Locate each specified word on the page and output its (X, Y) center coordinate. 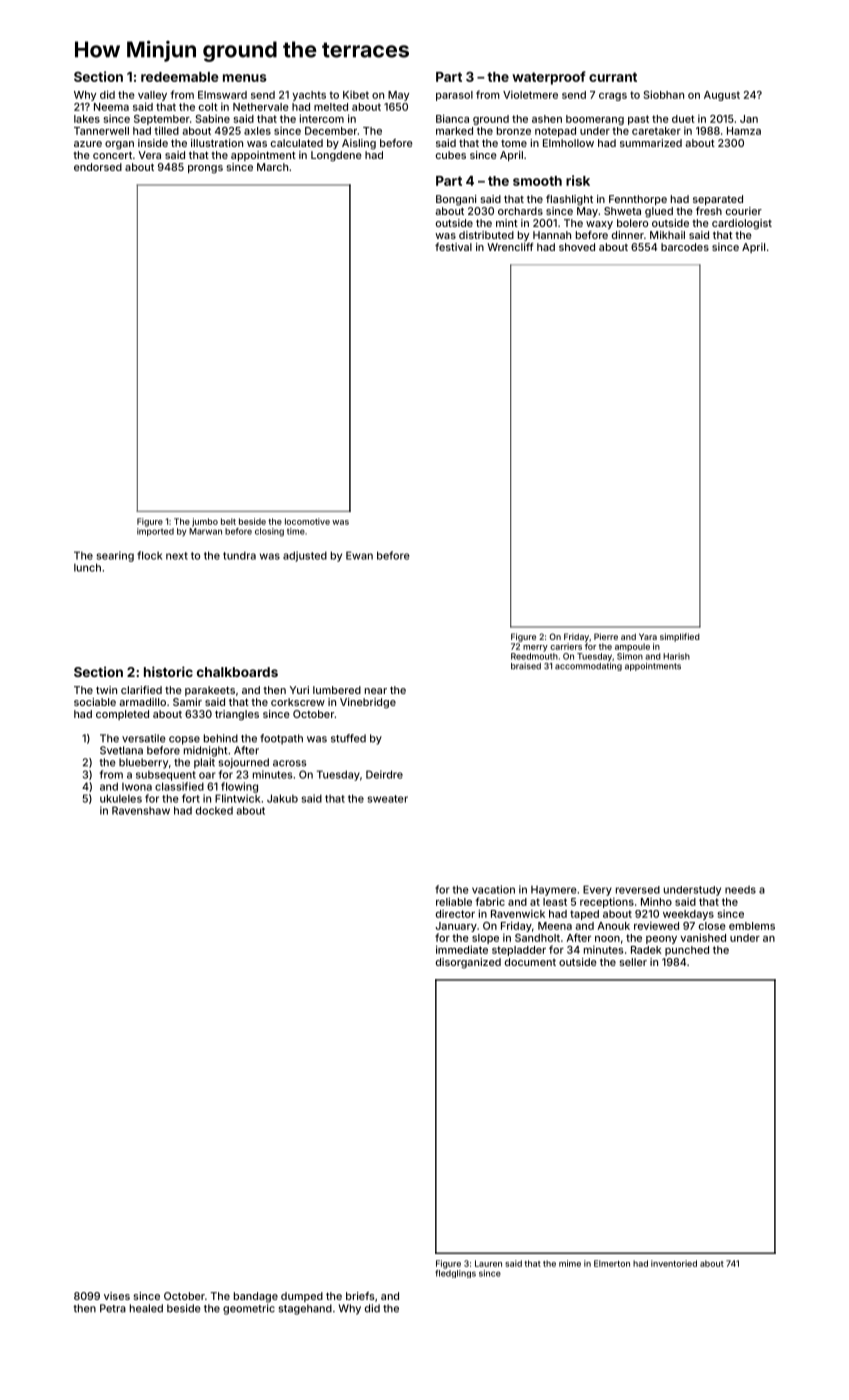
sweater (387, 799)
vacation (493, 889)
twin (106, 690)
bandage (256, 1297)
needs (740, 890)
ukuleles (121, 798)
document (530, 962)
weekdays (688, 915)
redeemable (180, 77)
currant (613, 77)
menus (245, 78)
